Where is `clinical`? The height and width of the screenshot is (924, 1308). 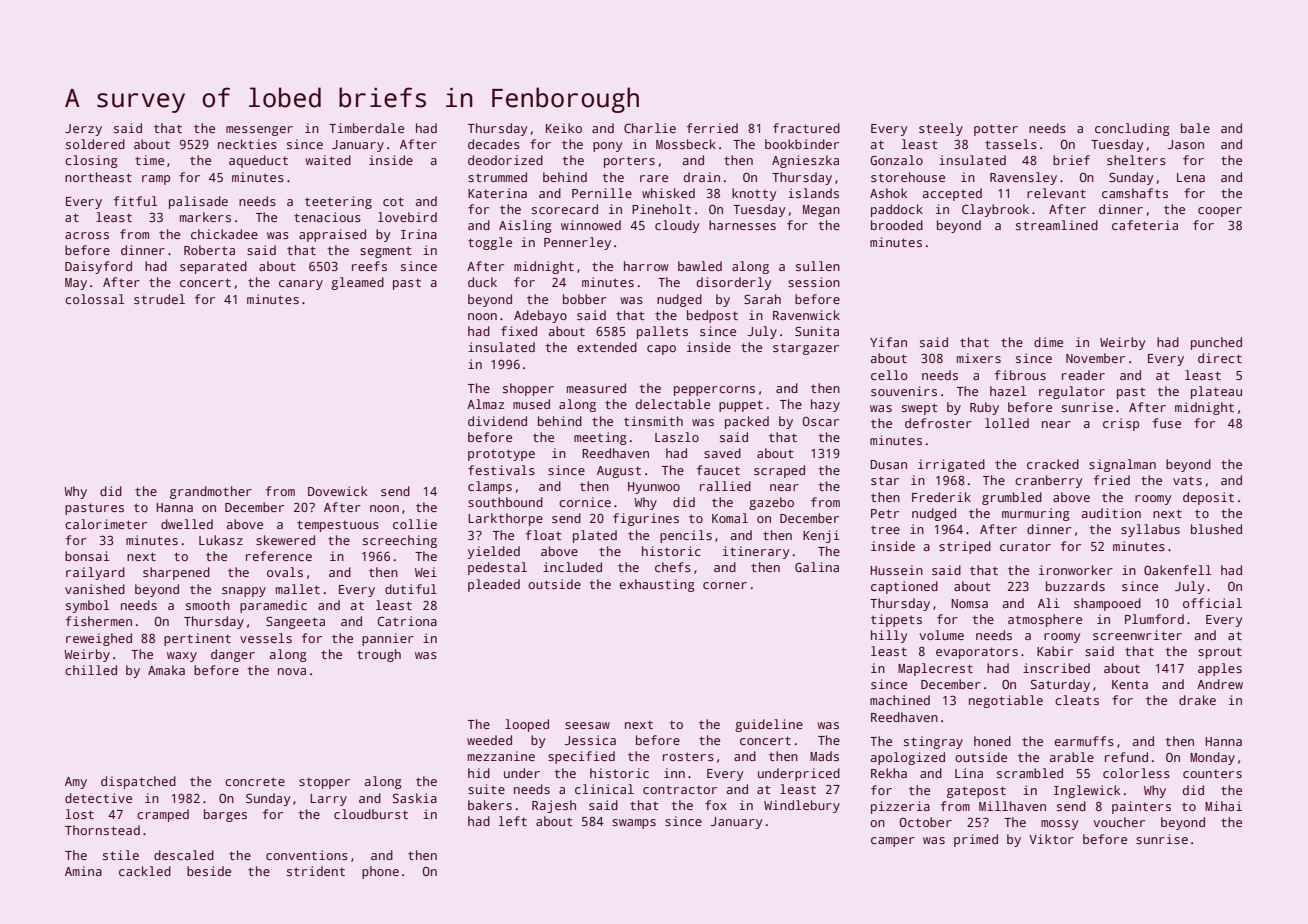
clinical is located at coordinates (604, 789).
